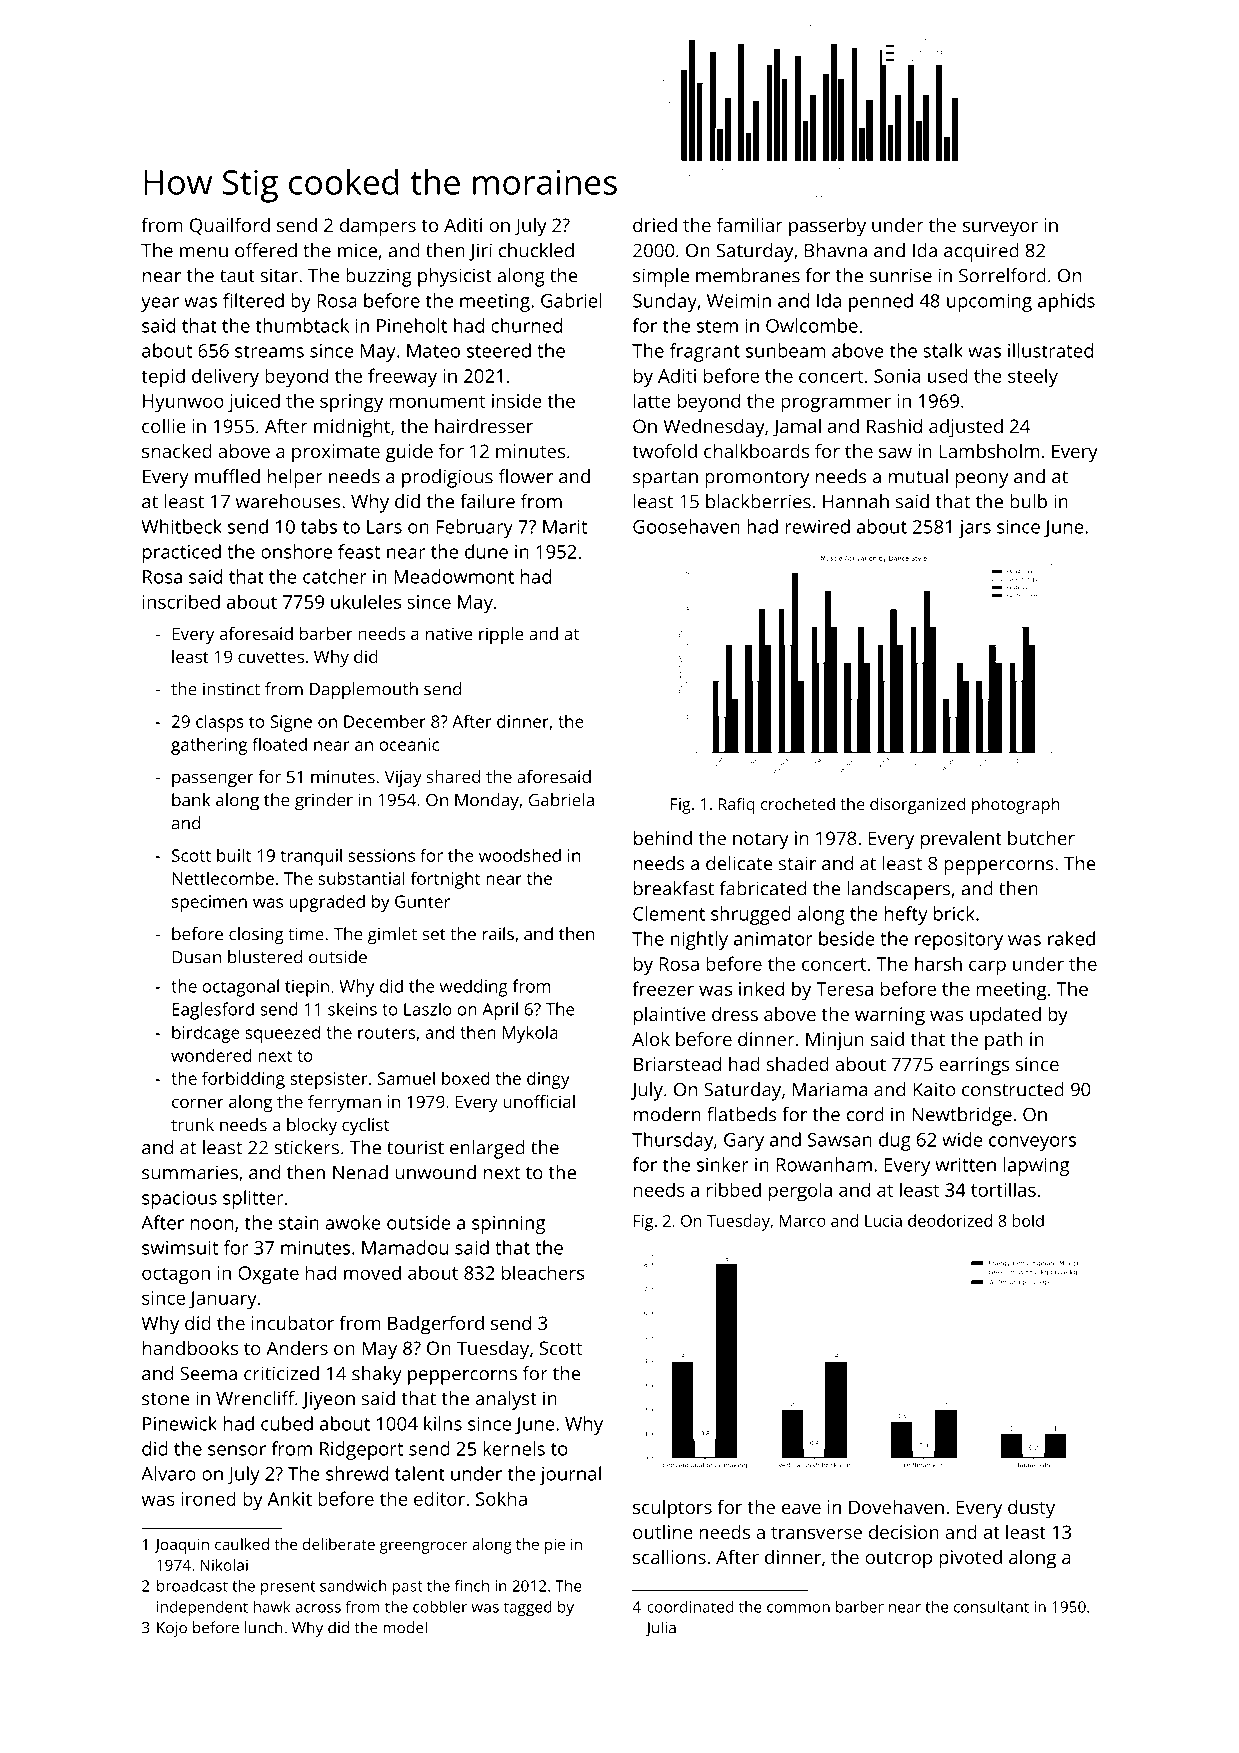  I want to click on simple, so click(661, 277).
